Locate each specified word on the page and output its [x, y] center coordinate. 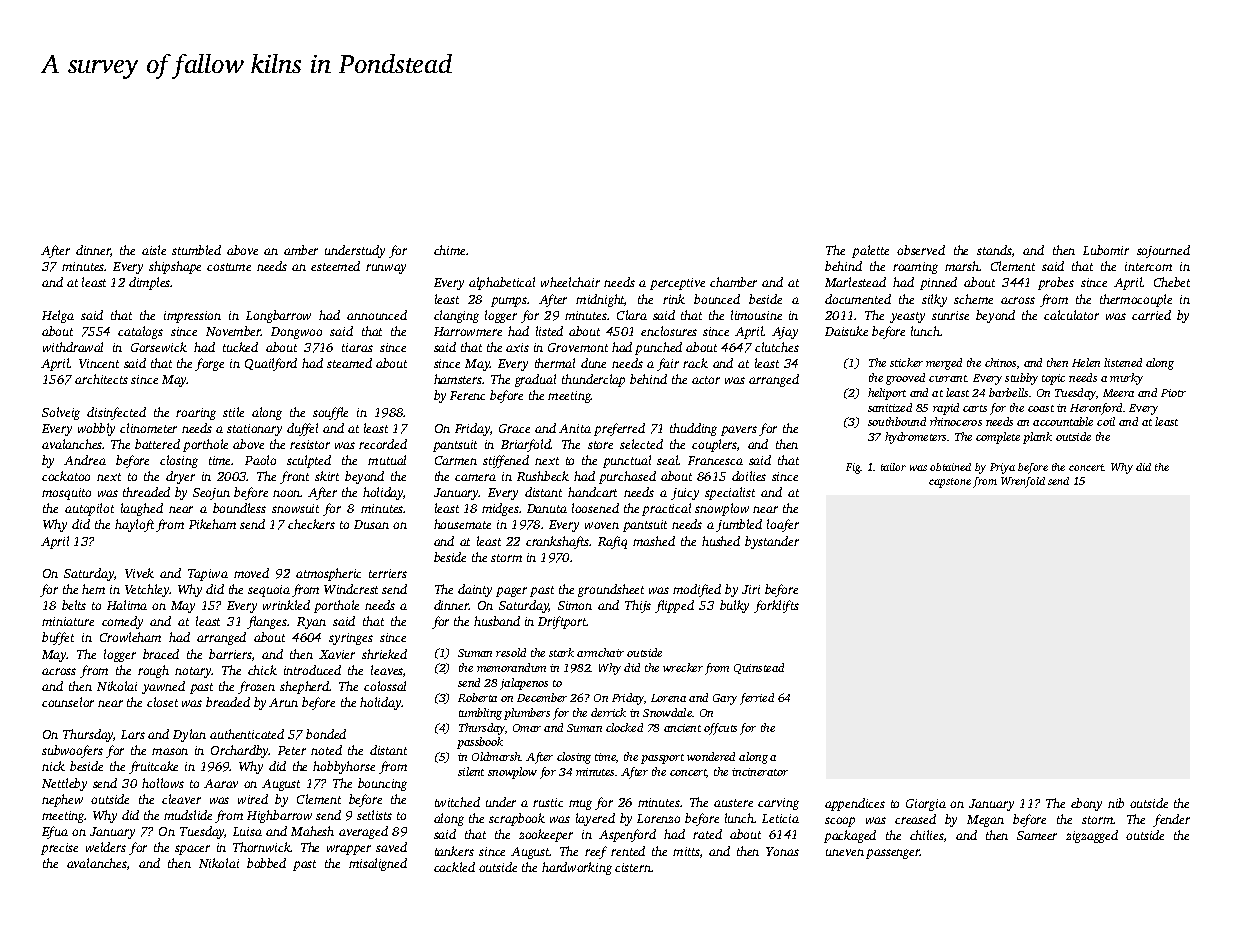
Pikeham [212, 524]
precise [59, 849]
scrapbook [517, 819]
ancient [682, 728]
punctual [627, 461]
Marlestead [855, 282]
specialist [730, 493]
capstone [950, 483]
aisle [154, 250]
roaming [915, 268]
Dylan [189, 735]
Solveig [61, 413]
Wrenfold [1023, 482]
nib [1116, 803]
